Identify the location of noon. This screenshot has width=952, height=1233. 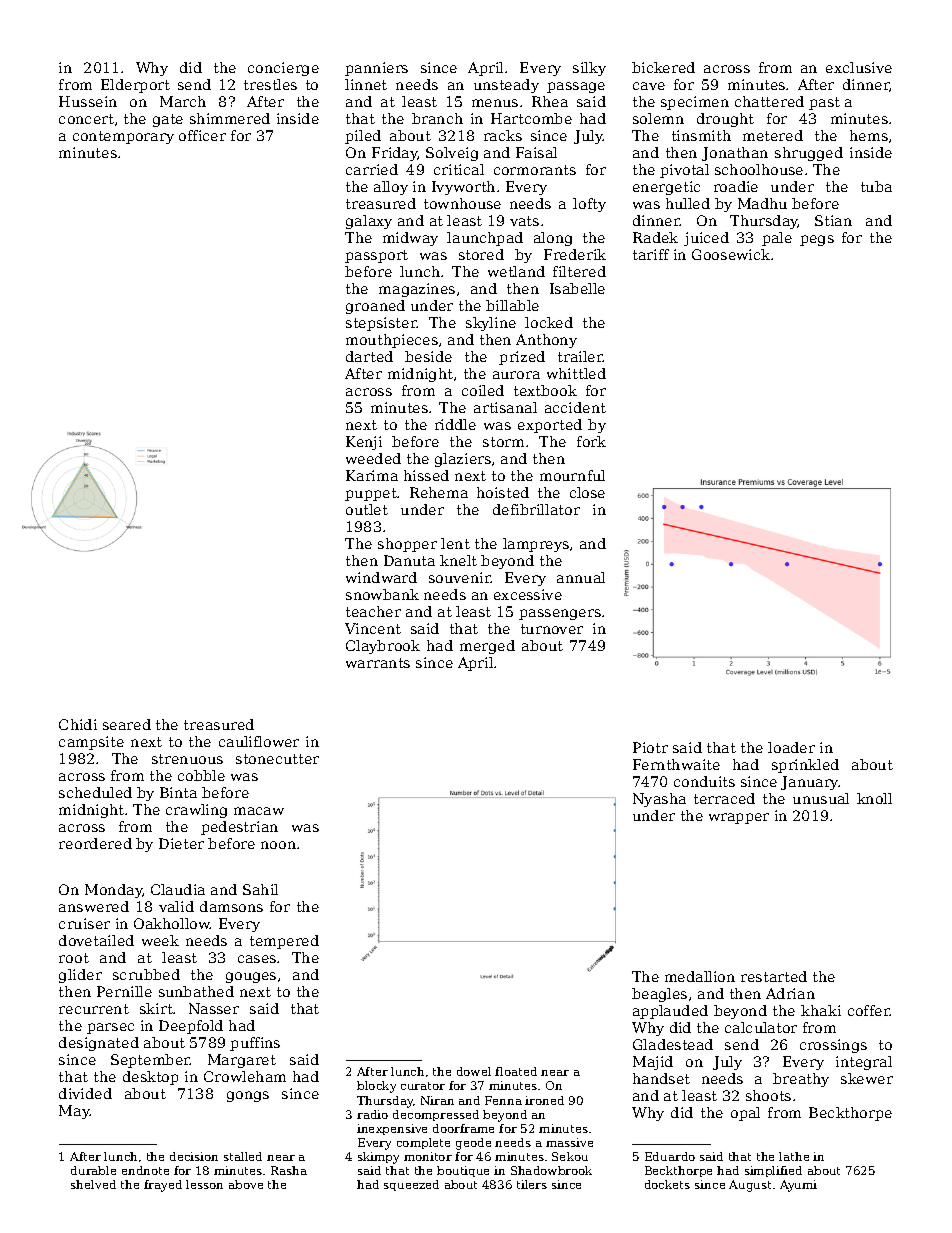
(278, 845).
